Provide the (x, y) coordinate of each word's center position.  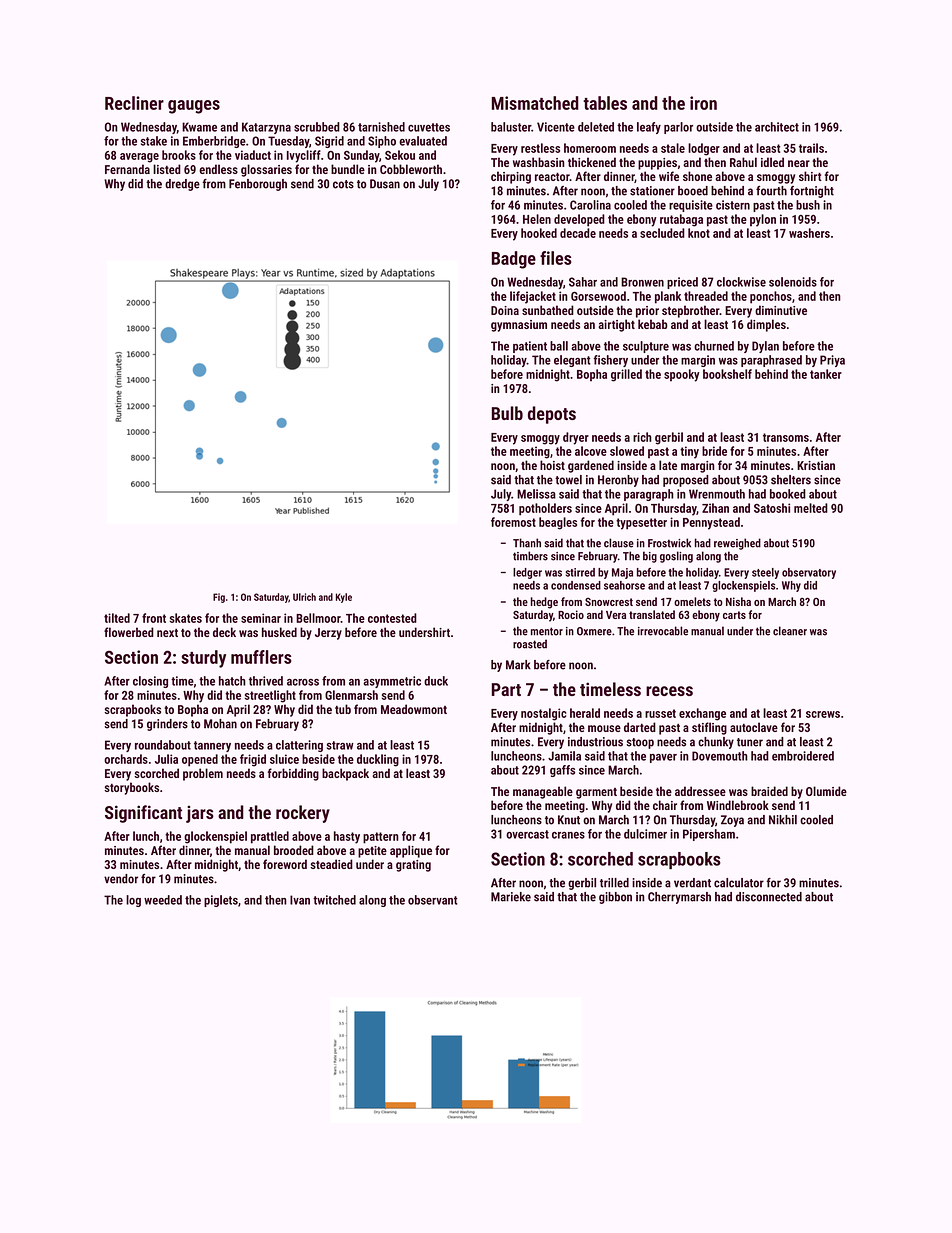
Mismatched (535, 103)
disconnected (769, 897)
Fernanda (127, 169)
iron (703, 103)
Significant (143, 814)
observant (433, 900)
